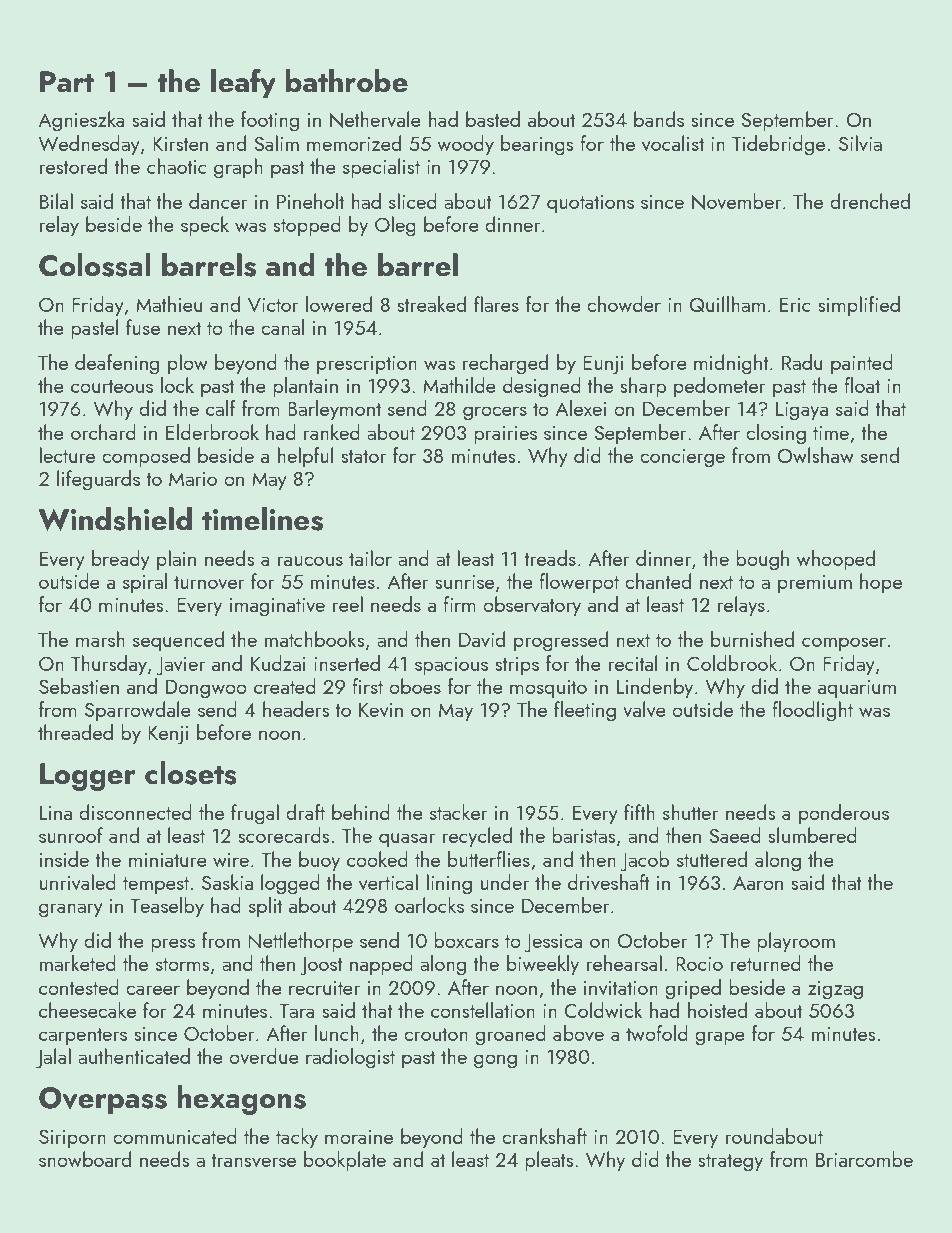 The width and height of the page is (952, 1233). I want to click on Kirsten, so click(180, 143).
